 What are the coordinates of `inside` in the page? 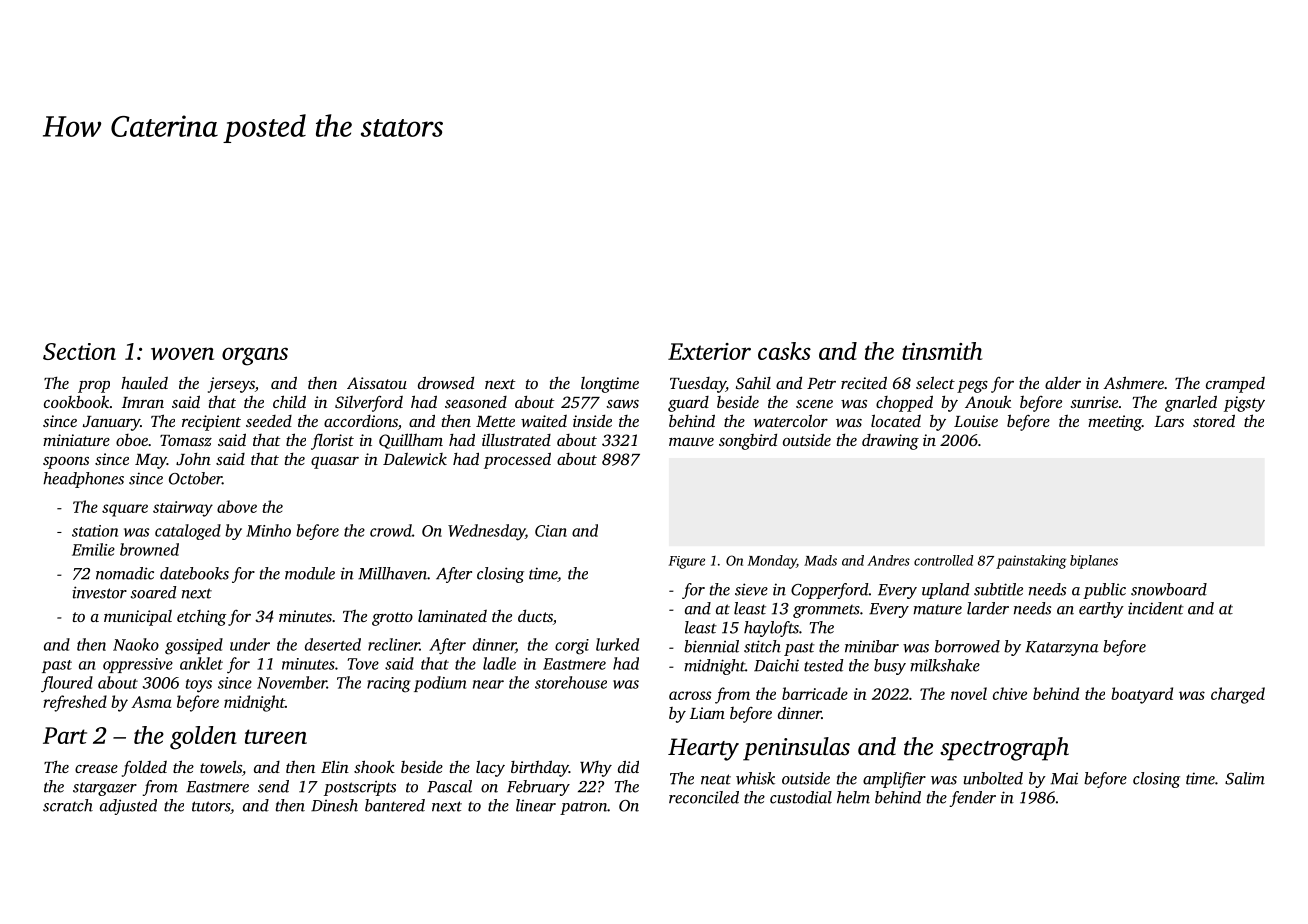 It's located at (592, 420).
